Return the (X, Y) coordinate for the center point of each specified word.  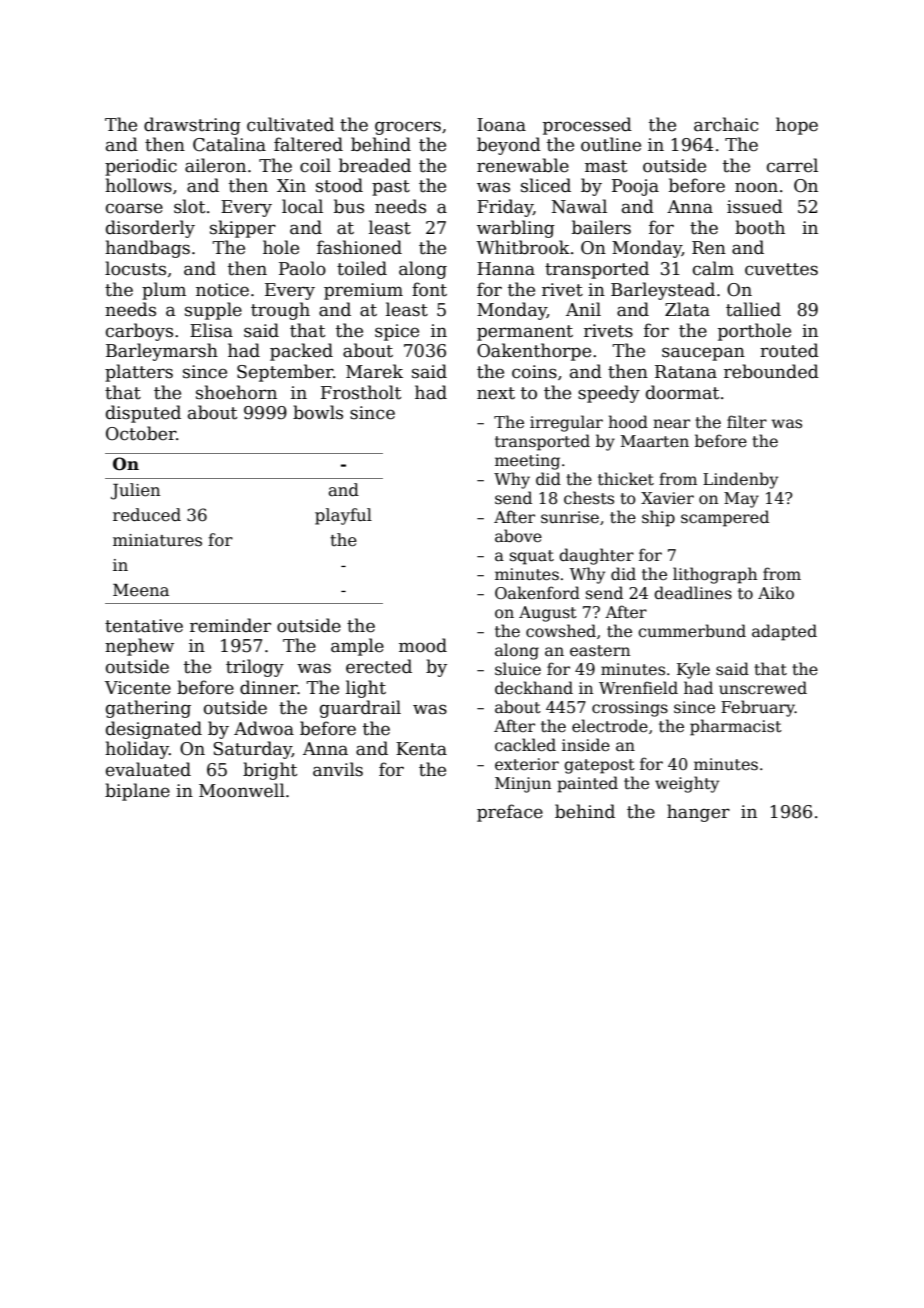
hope (797, 126)
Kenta (421, 749)
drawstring (192, 126)
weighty (687, 784)
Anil (583, 309)
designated (154, 730)
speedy (609, 394)
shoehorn (236, 392)
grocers (408, 128)
